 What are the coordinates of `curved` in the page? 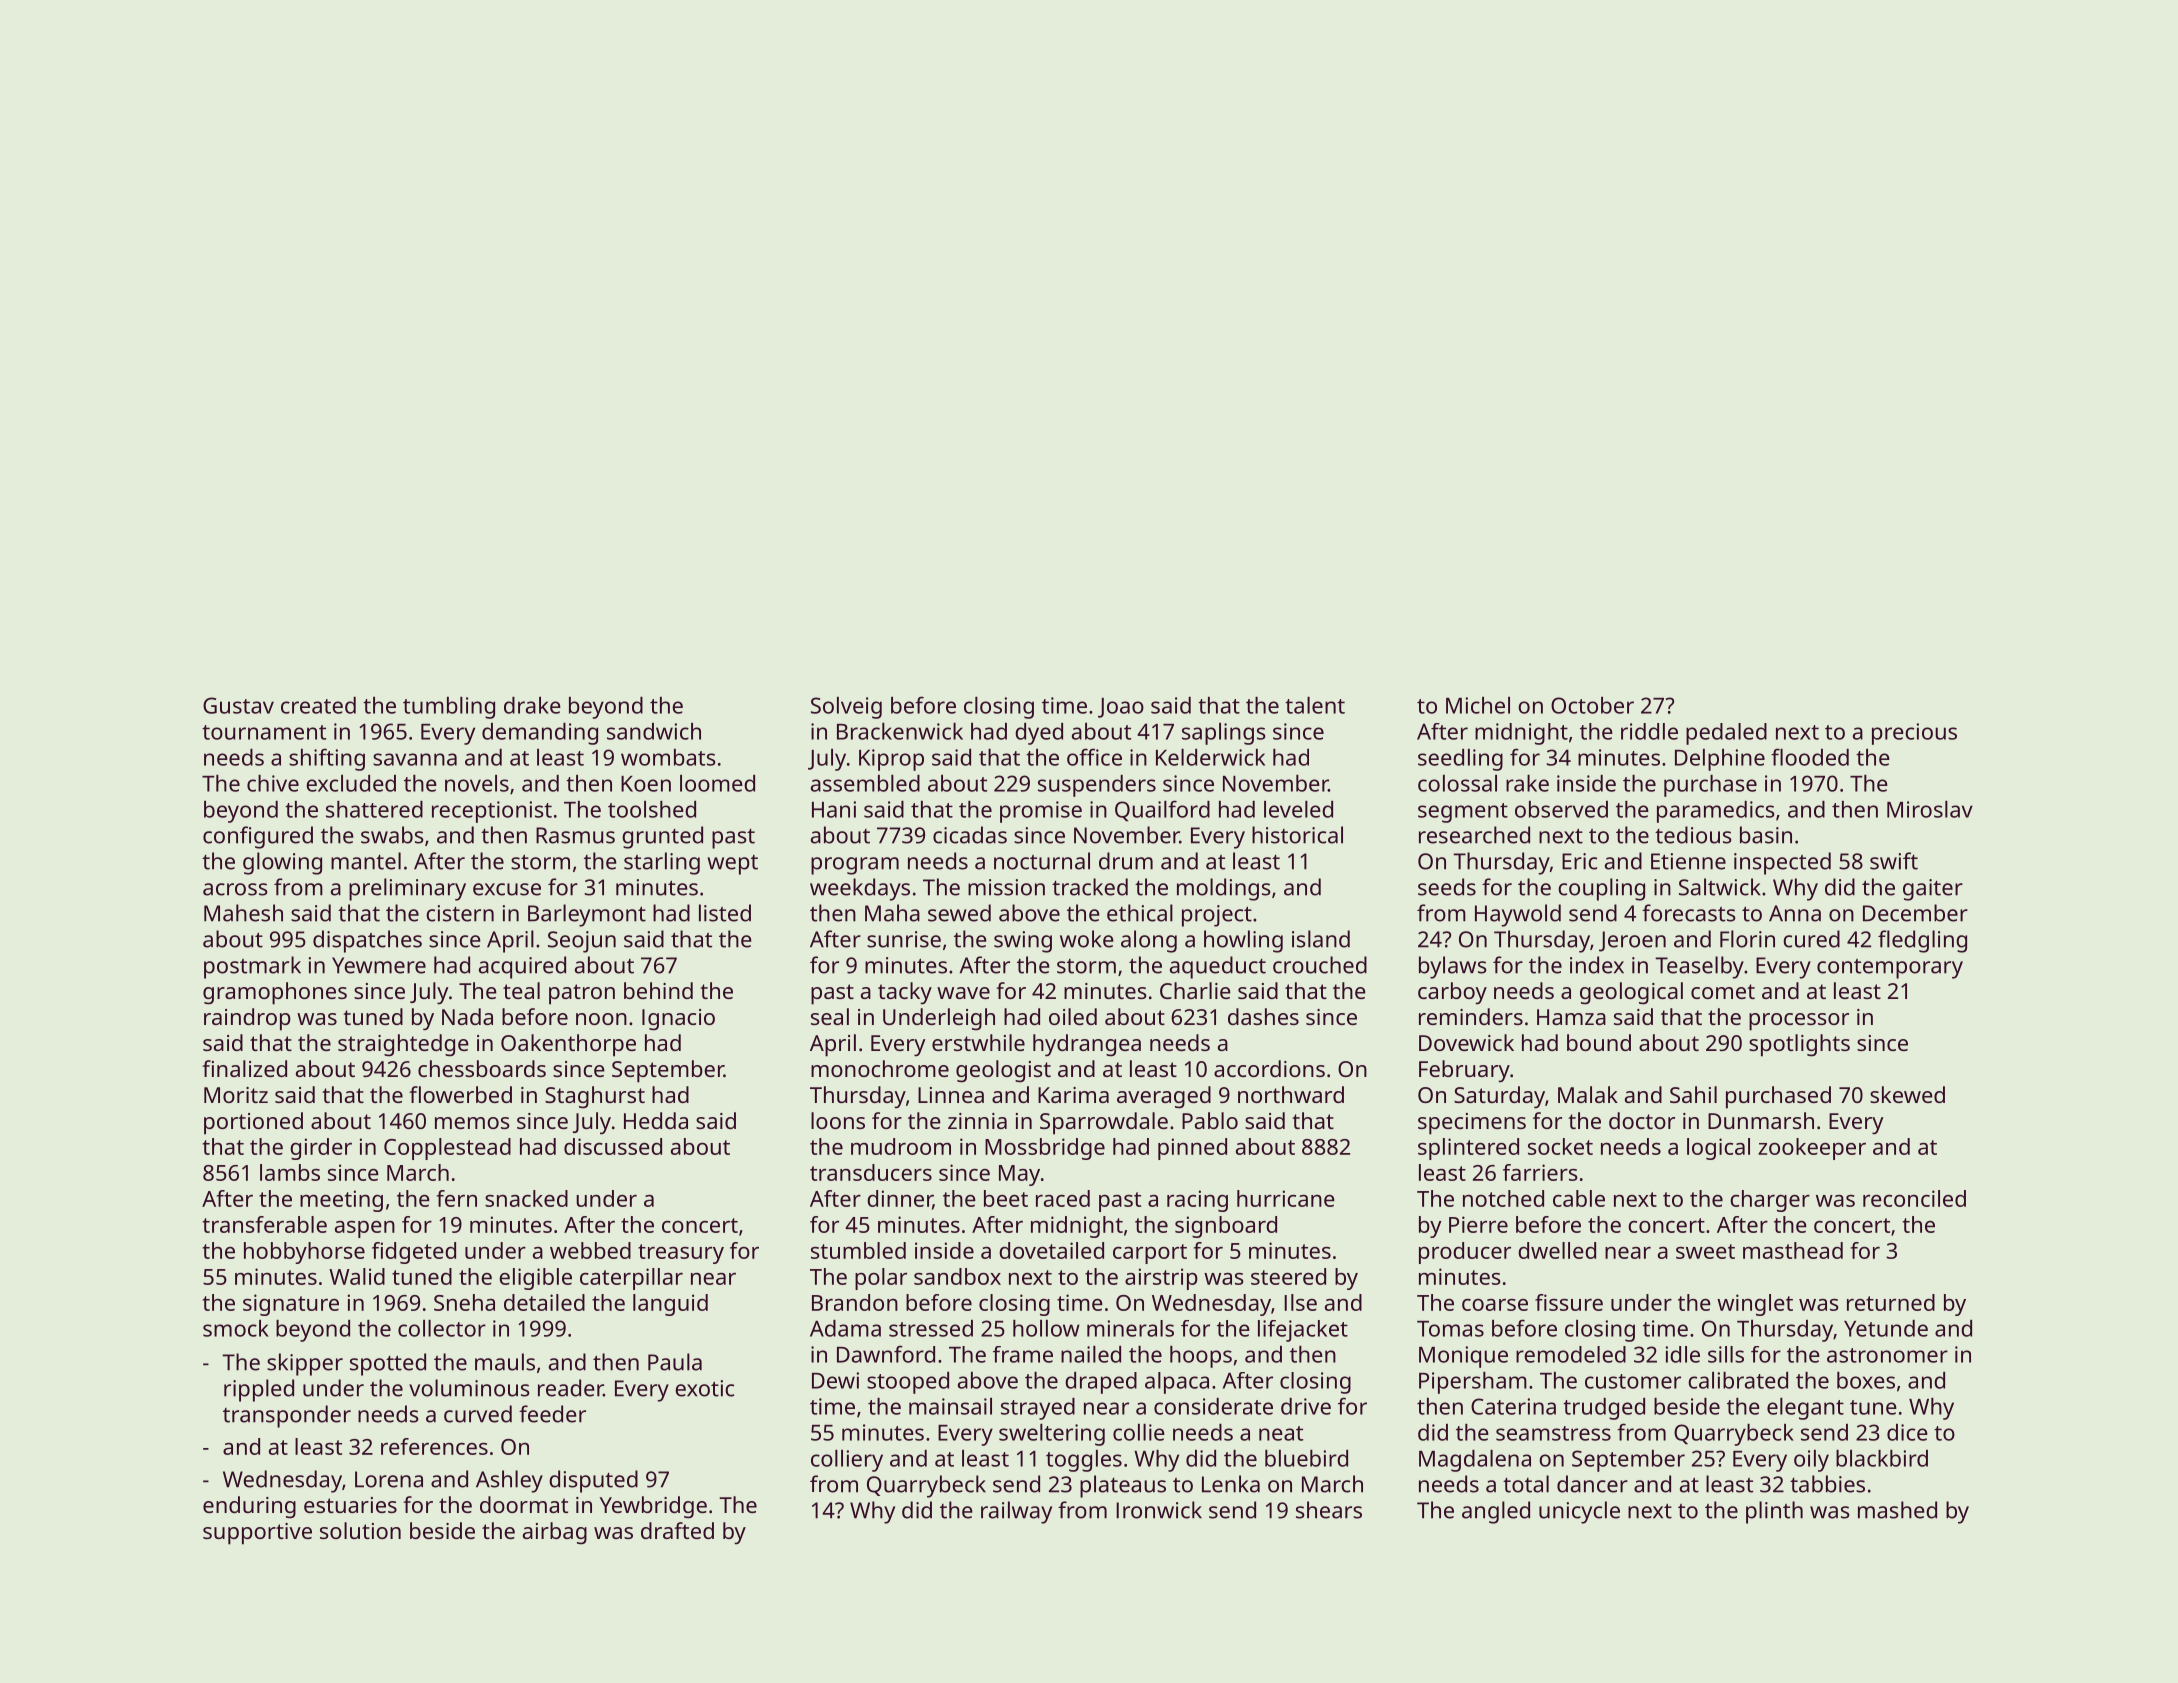 It's located at (478, 1414).
